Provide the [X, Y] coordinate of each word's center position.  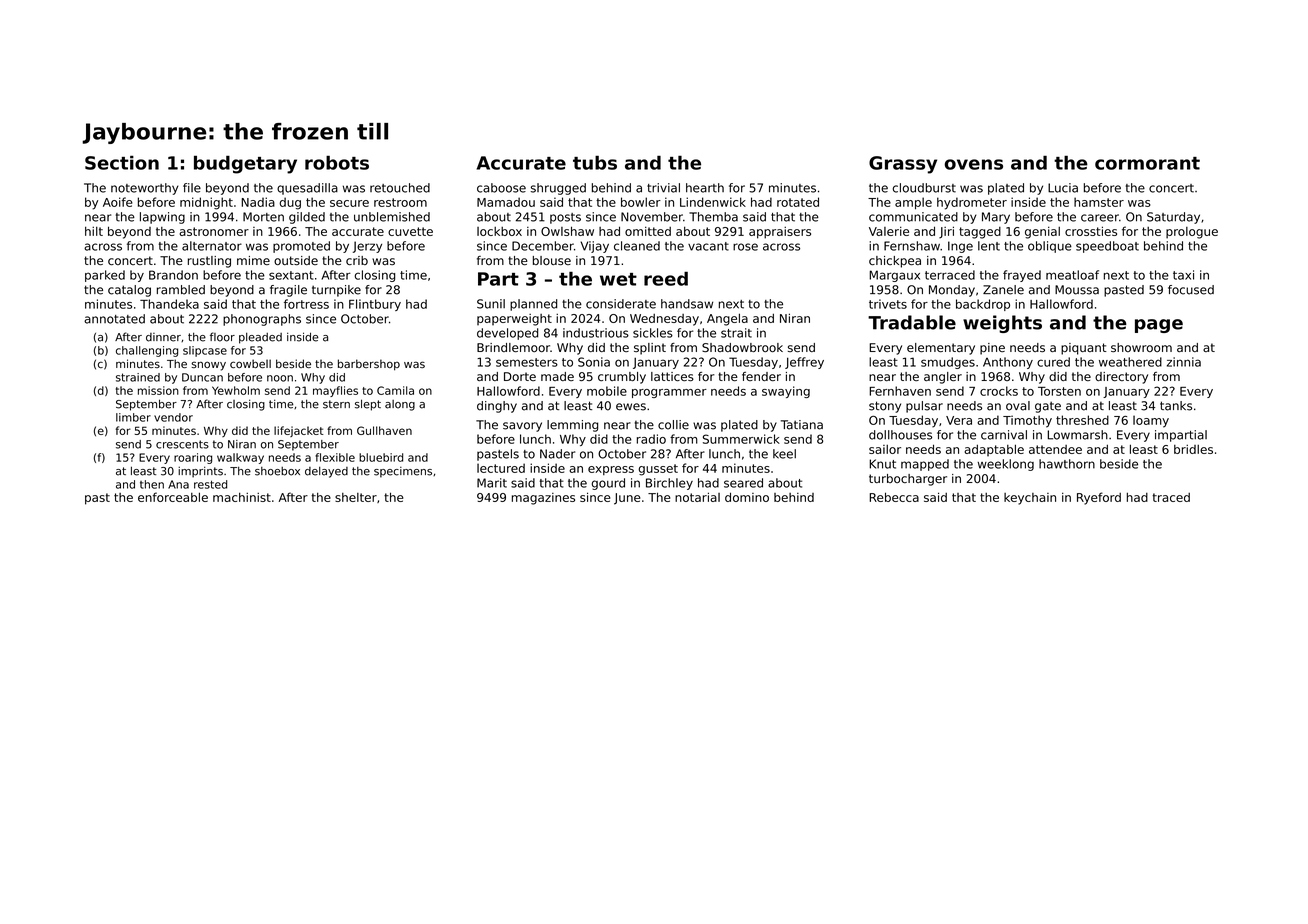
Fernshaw [912, 246]
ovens [974, 164]
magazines [543, 499]
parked [105, 276]
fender [761, 376]
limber [133, 417]
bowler [641, 202]
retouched [400, 188]
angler [943, 378]
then [152, 484]
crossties [1091, 231]
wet [618, 279]
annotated [114, 319]
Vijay [594, 247]
